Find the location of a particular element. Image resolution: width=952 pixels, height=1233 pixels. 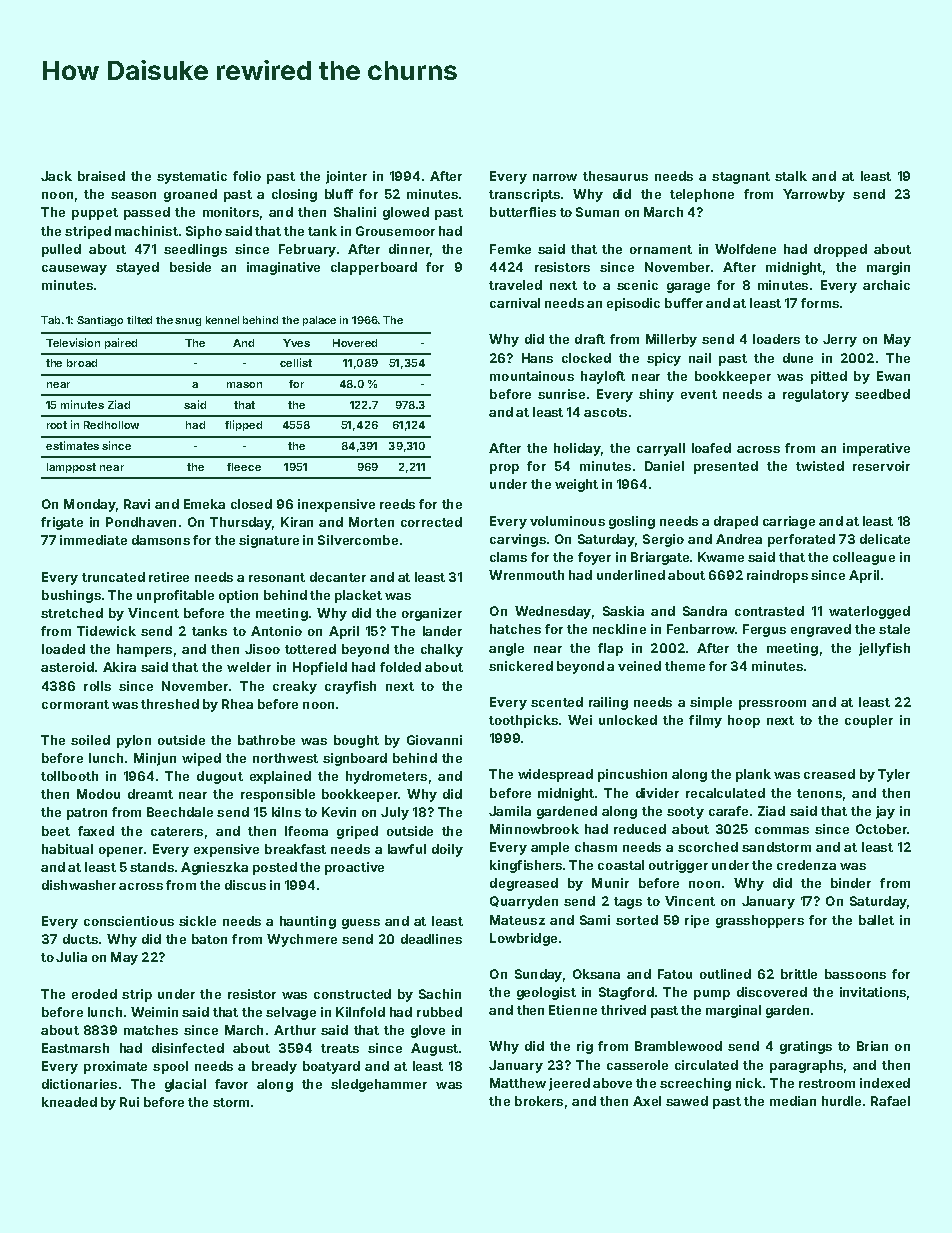

Axel is located at coordinates (647, 1101).
